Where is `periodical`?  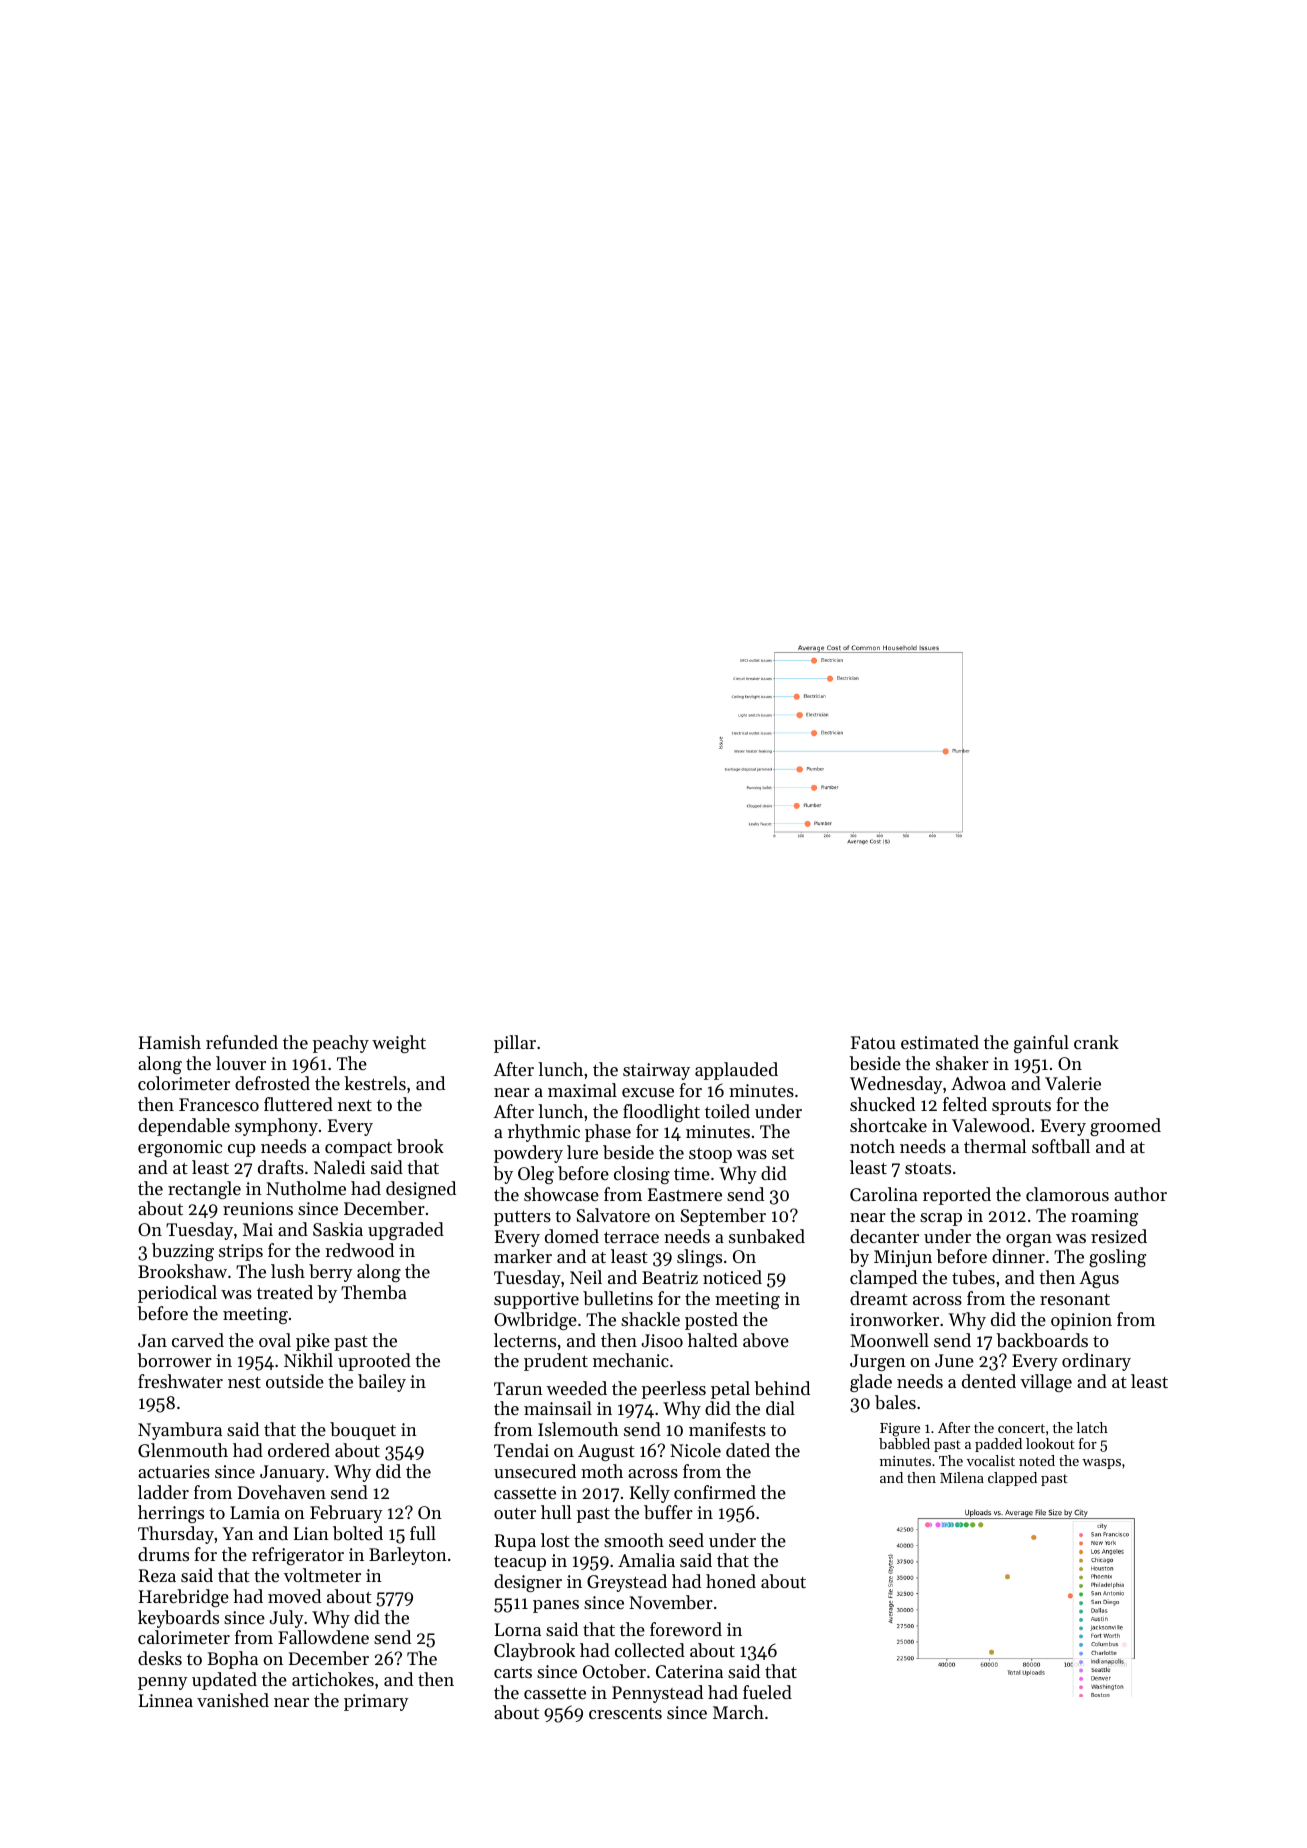
periodical is located at coordinates (177, 1294).
